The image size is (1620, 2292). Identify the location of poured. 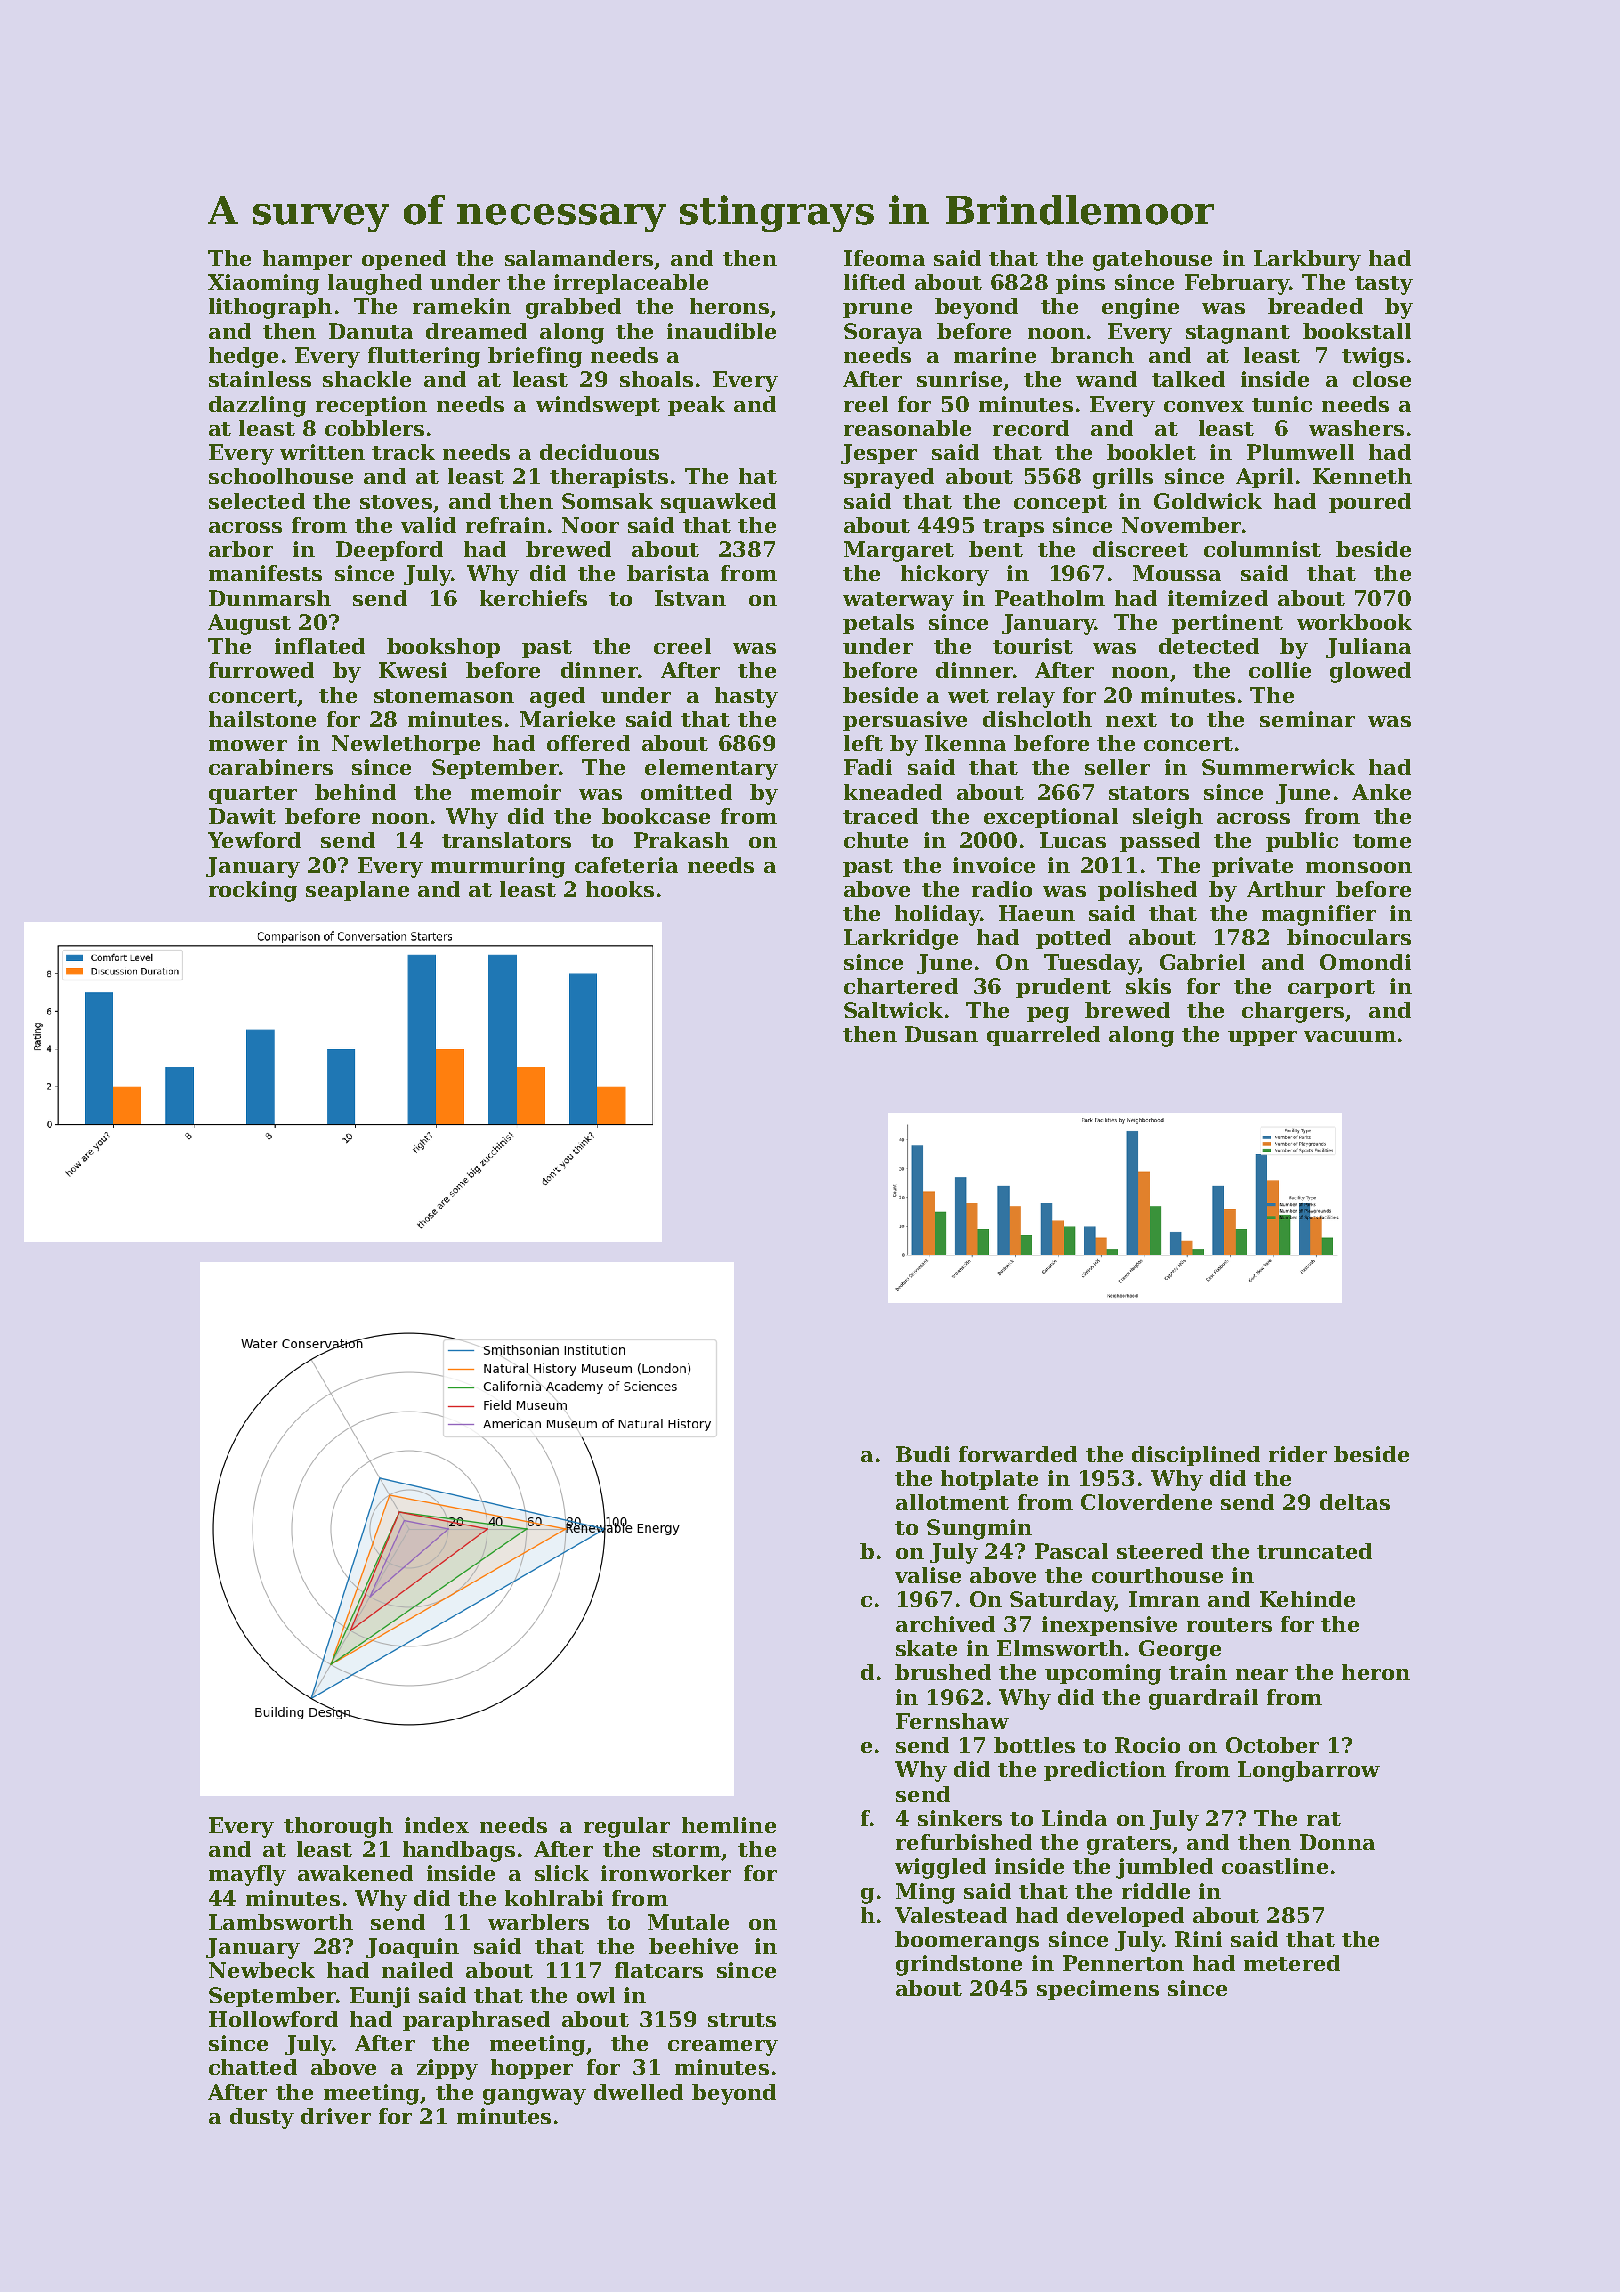
(1370, 503).
